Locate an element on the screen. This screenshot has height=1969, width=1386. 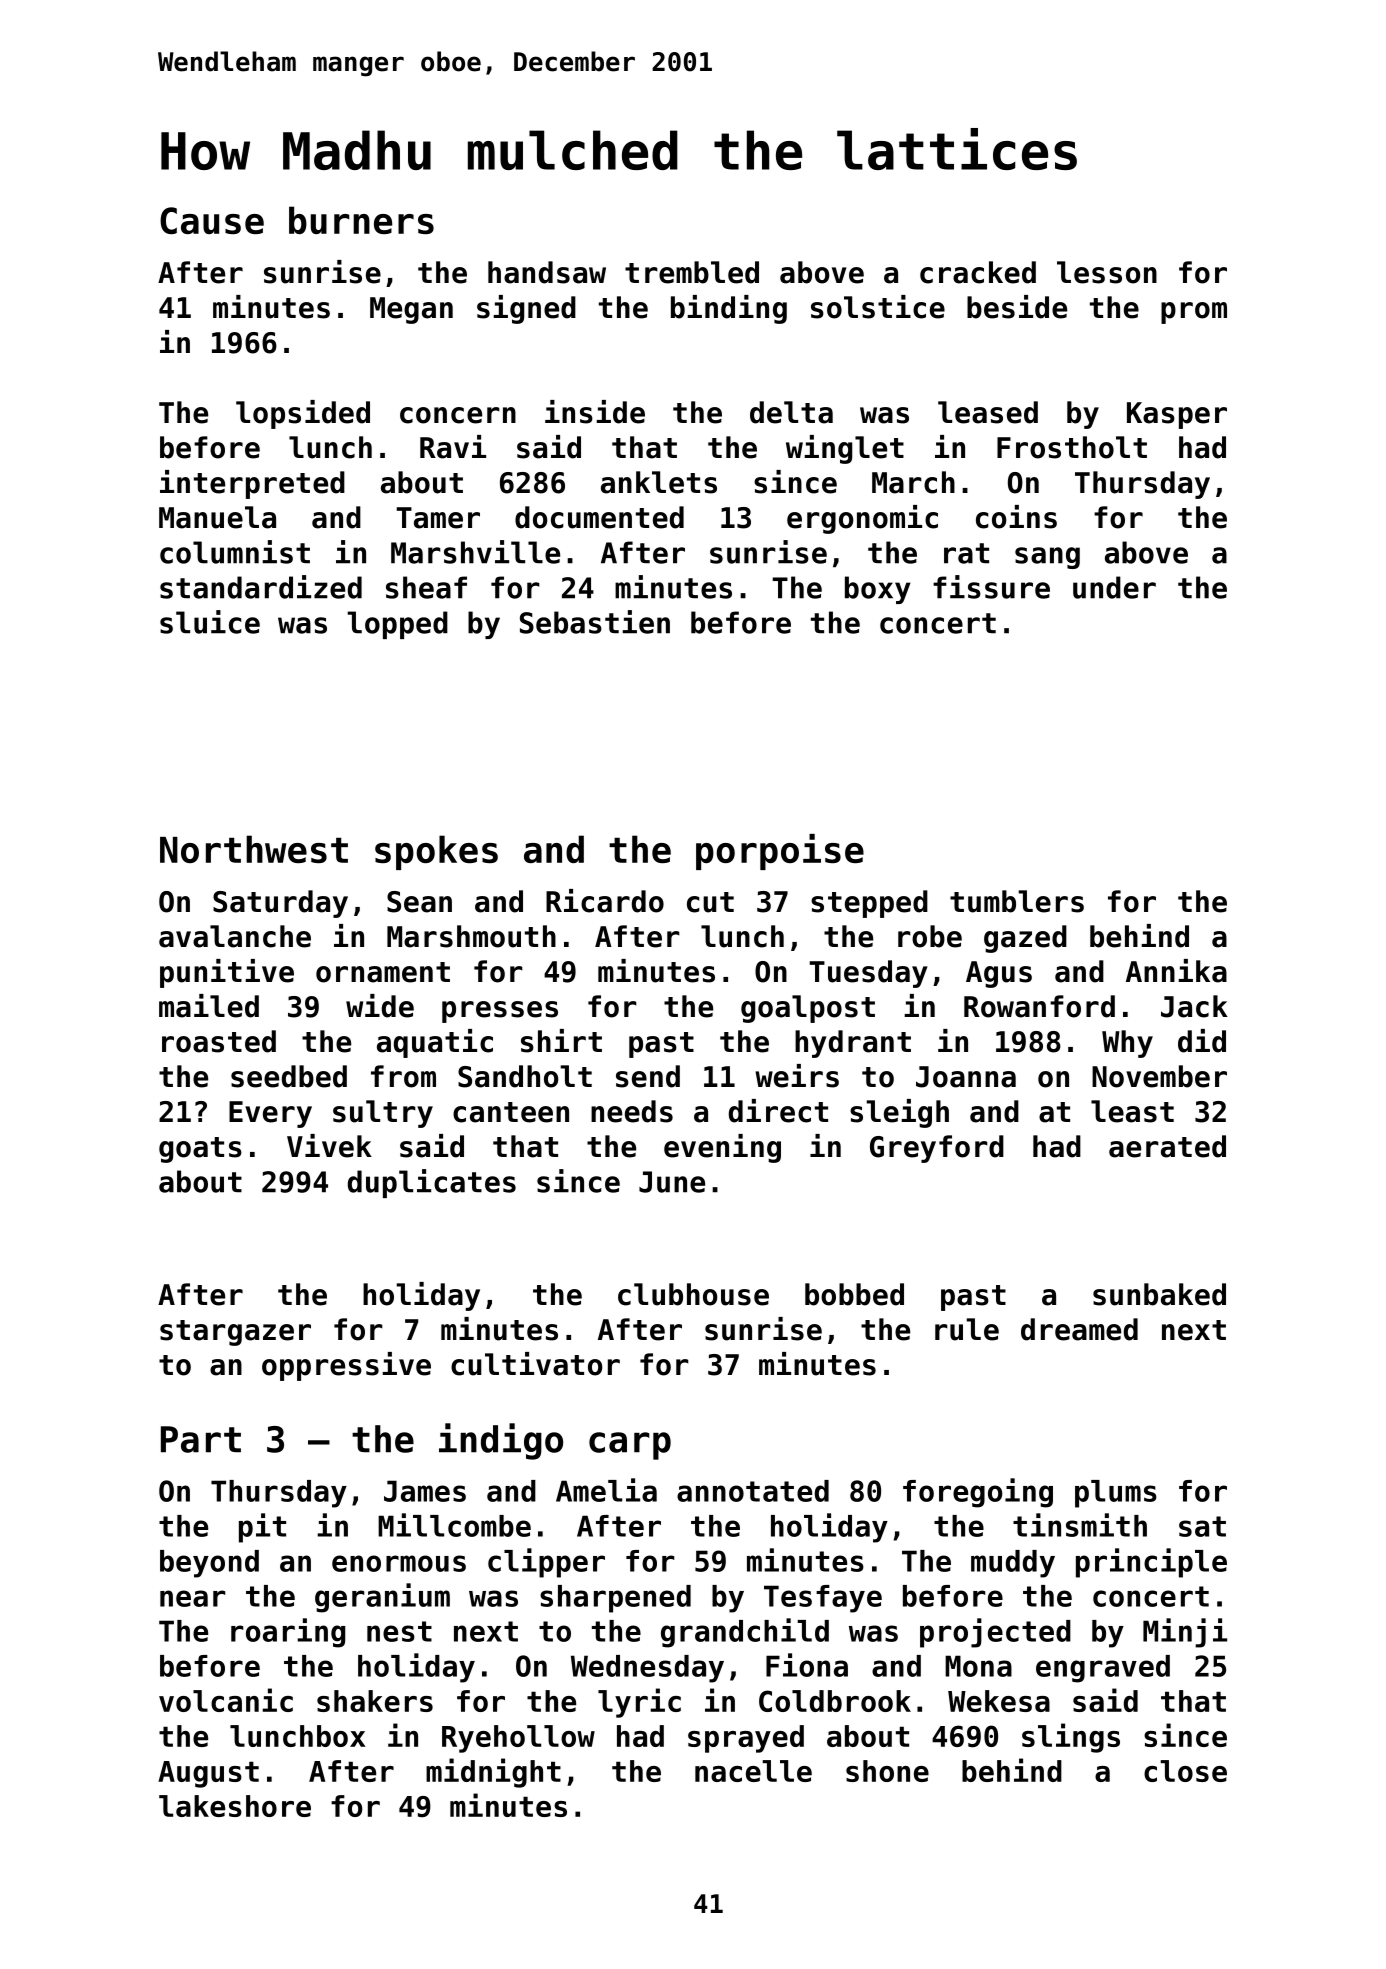
lakeshore is located at coordinates (235, 1806).
